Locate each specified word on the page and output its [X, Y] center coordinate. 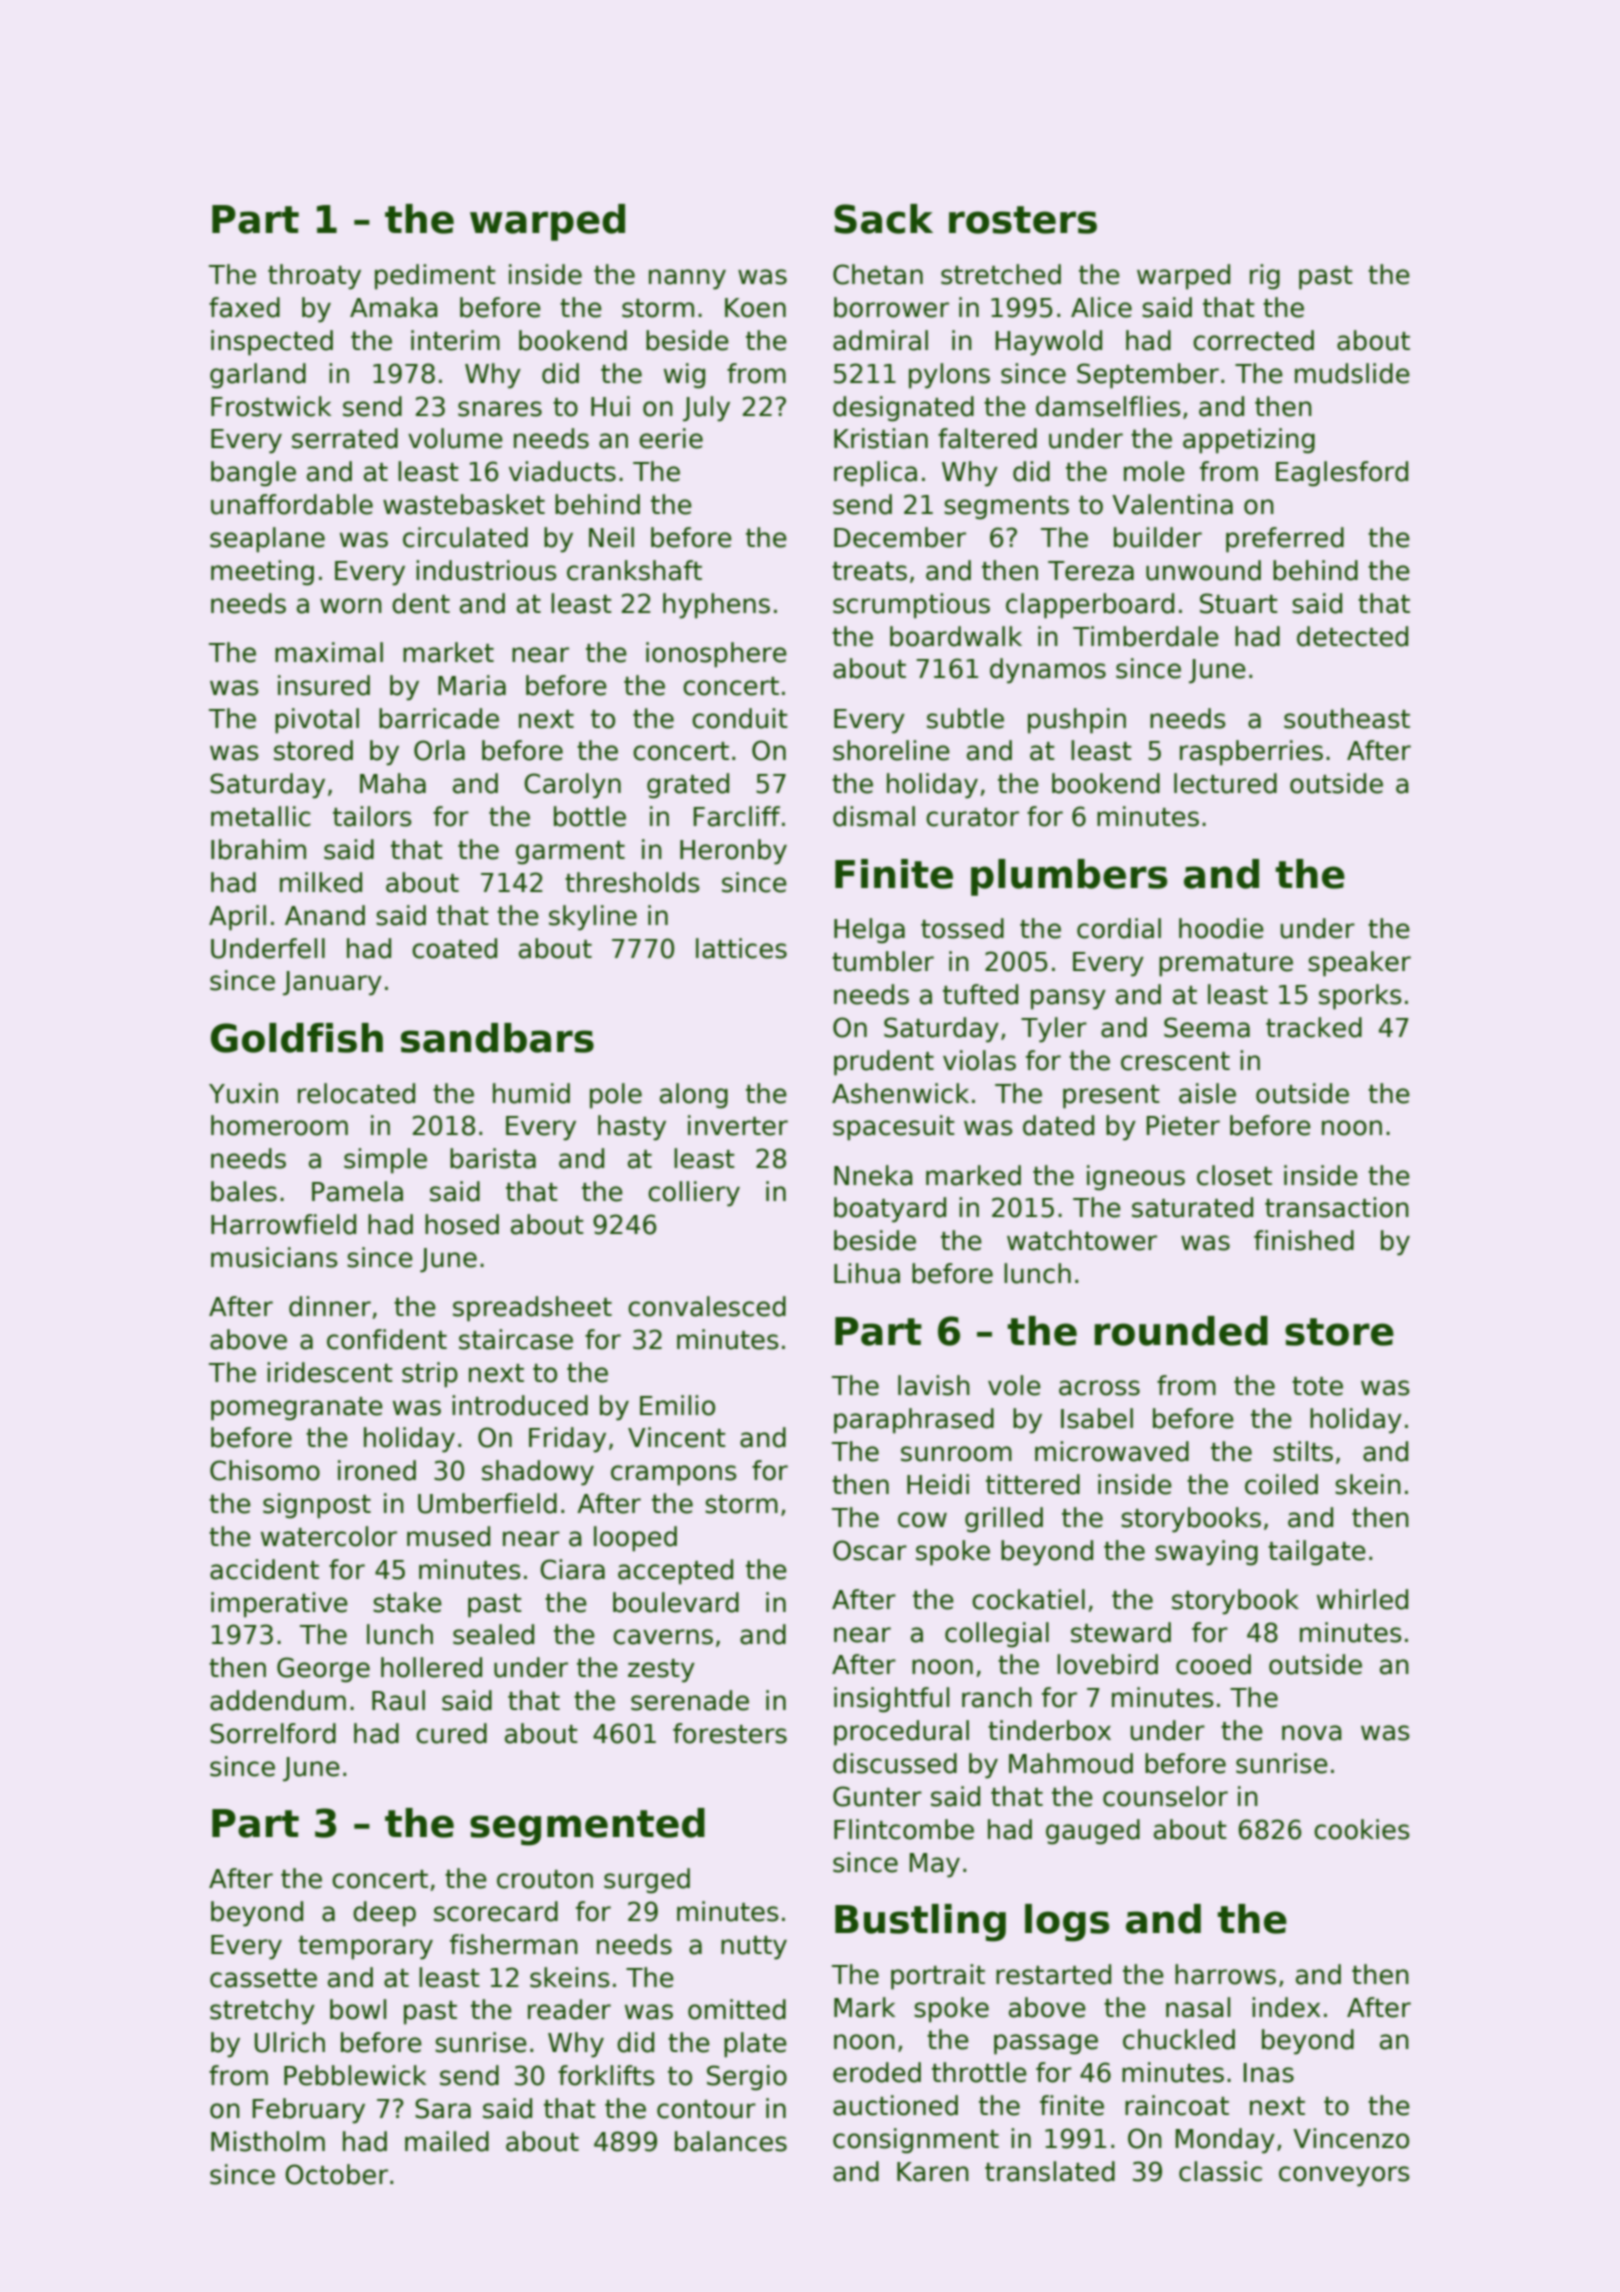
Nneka [873, 1175]
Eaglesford [1342, 474]
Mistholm [268, 2141]
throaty [314, 277]
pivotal [317, 721]
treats [869, 571]
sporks [1360, 997]
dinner [330, 1306]
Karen [933, 2172]
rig [1265, 277]
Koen [755, 308]
